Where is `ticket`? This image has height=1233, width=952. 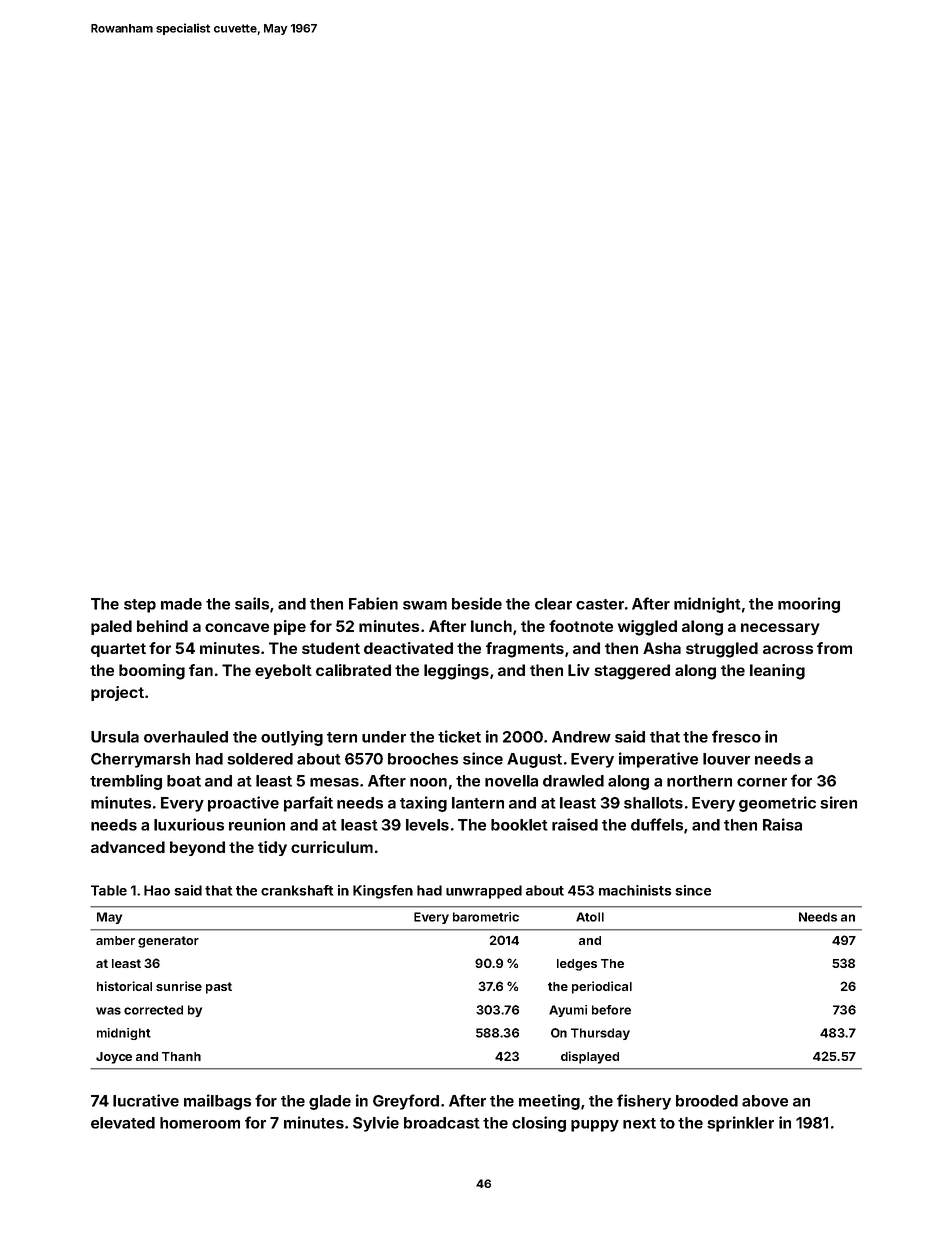
ticket is located at coordinates (459, 736).
